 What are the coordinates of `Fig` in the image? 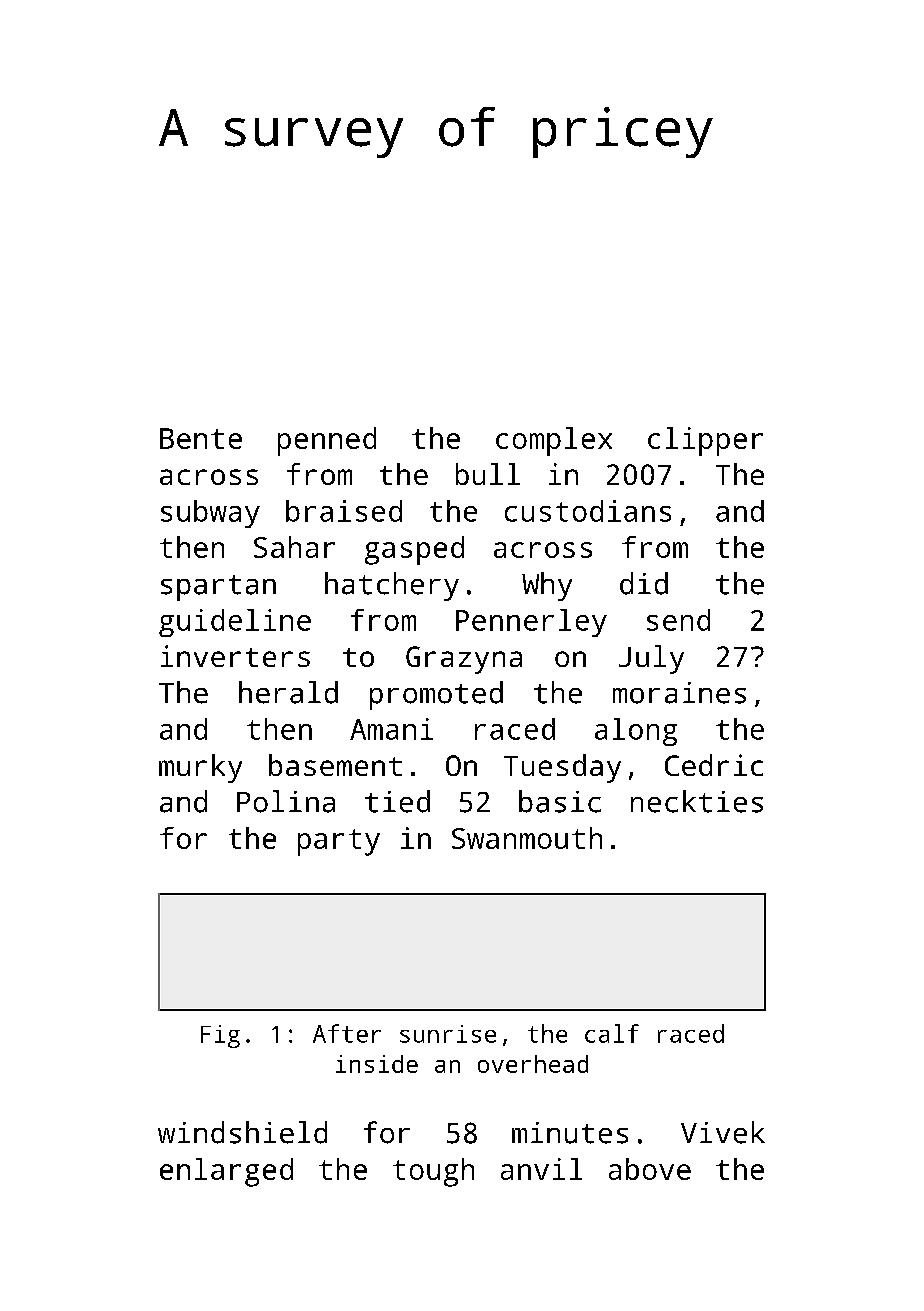 It's located at (220, 1036).
